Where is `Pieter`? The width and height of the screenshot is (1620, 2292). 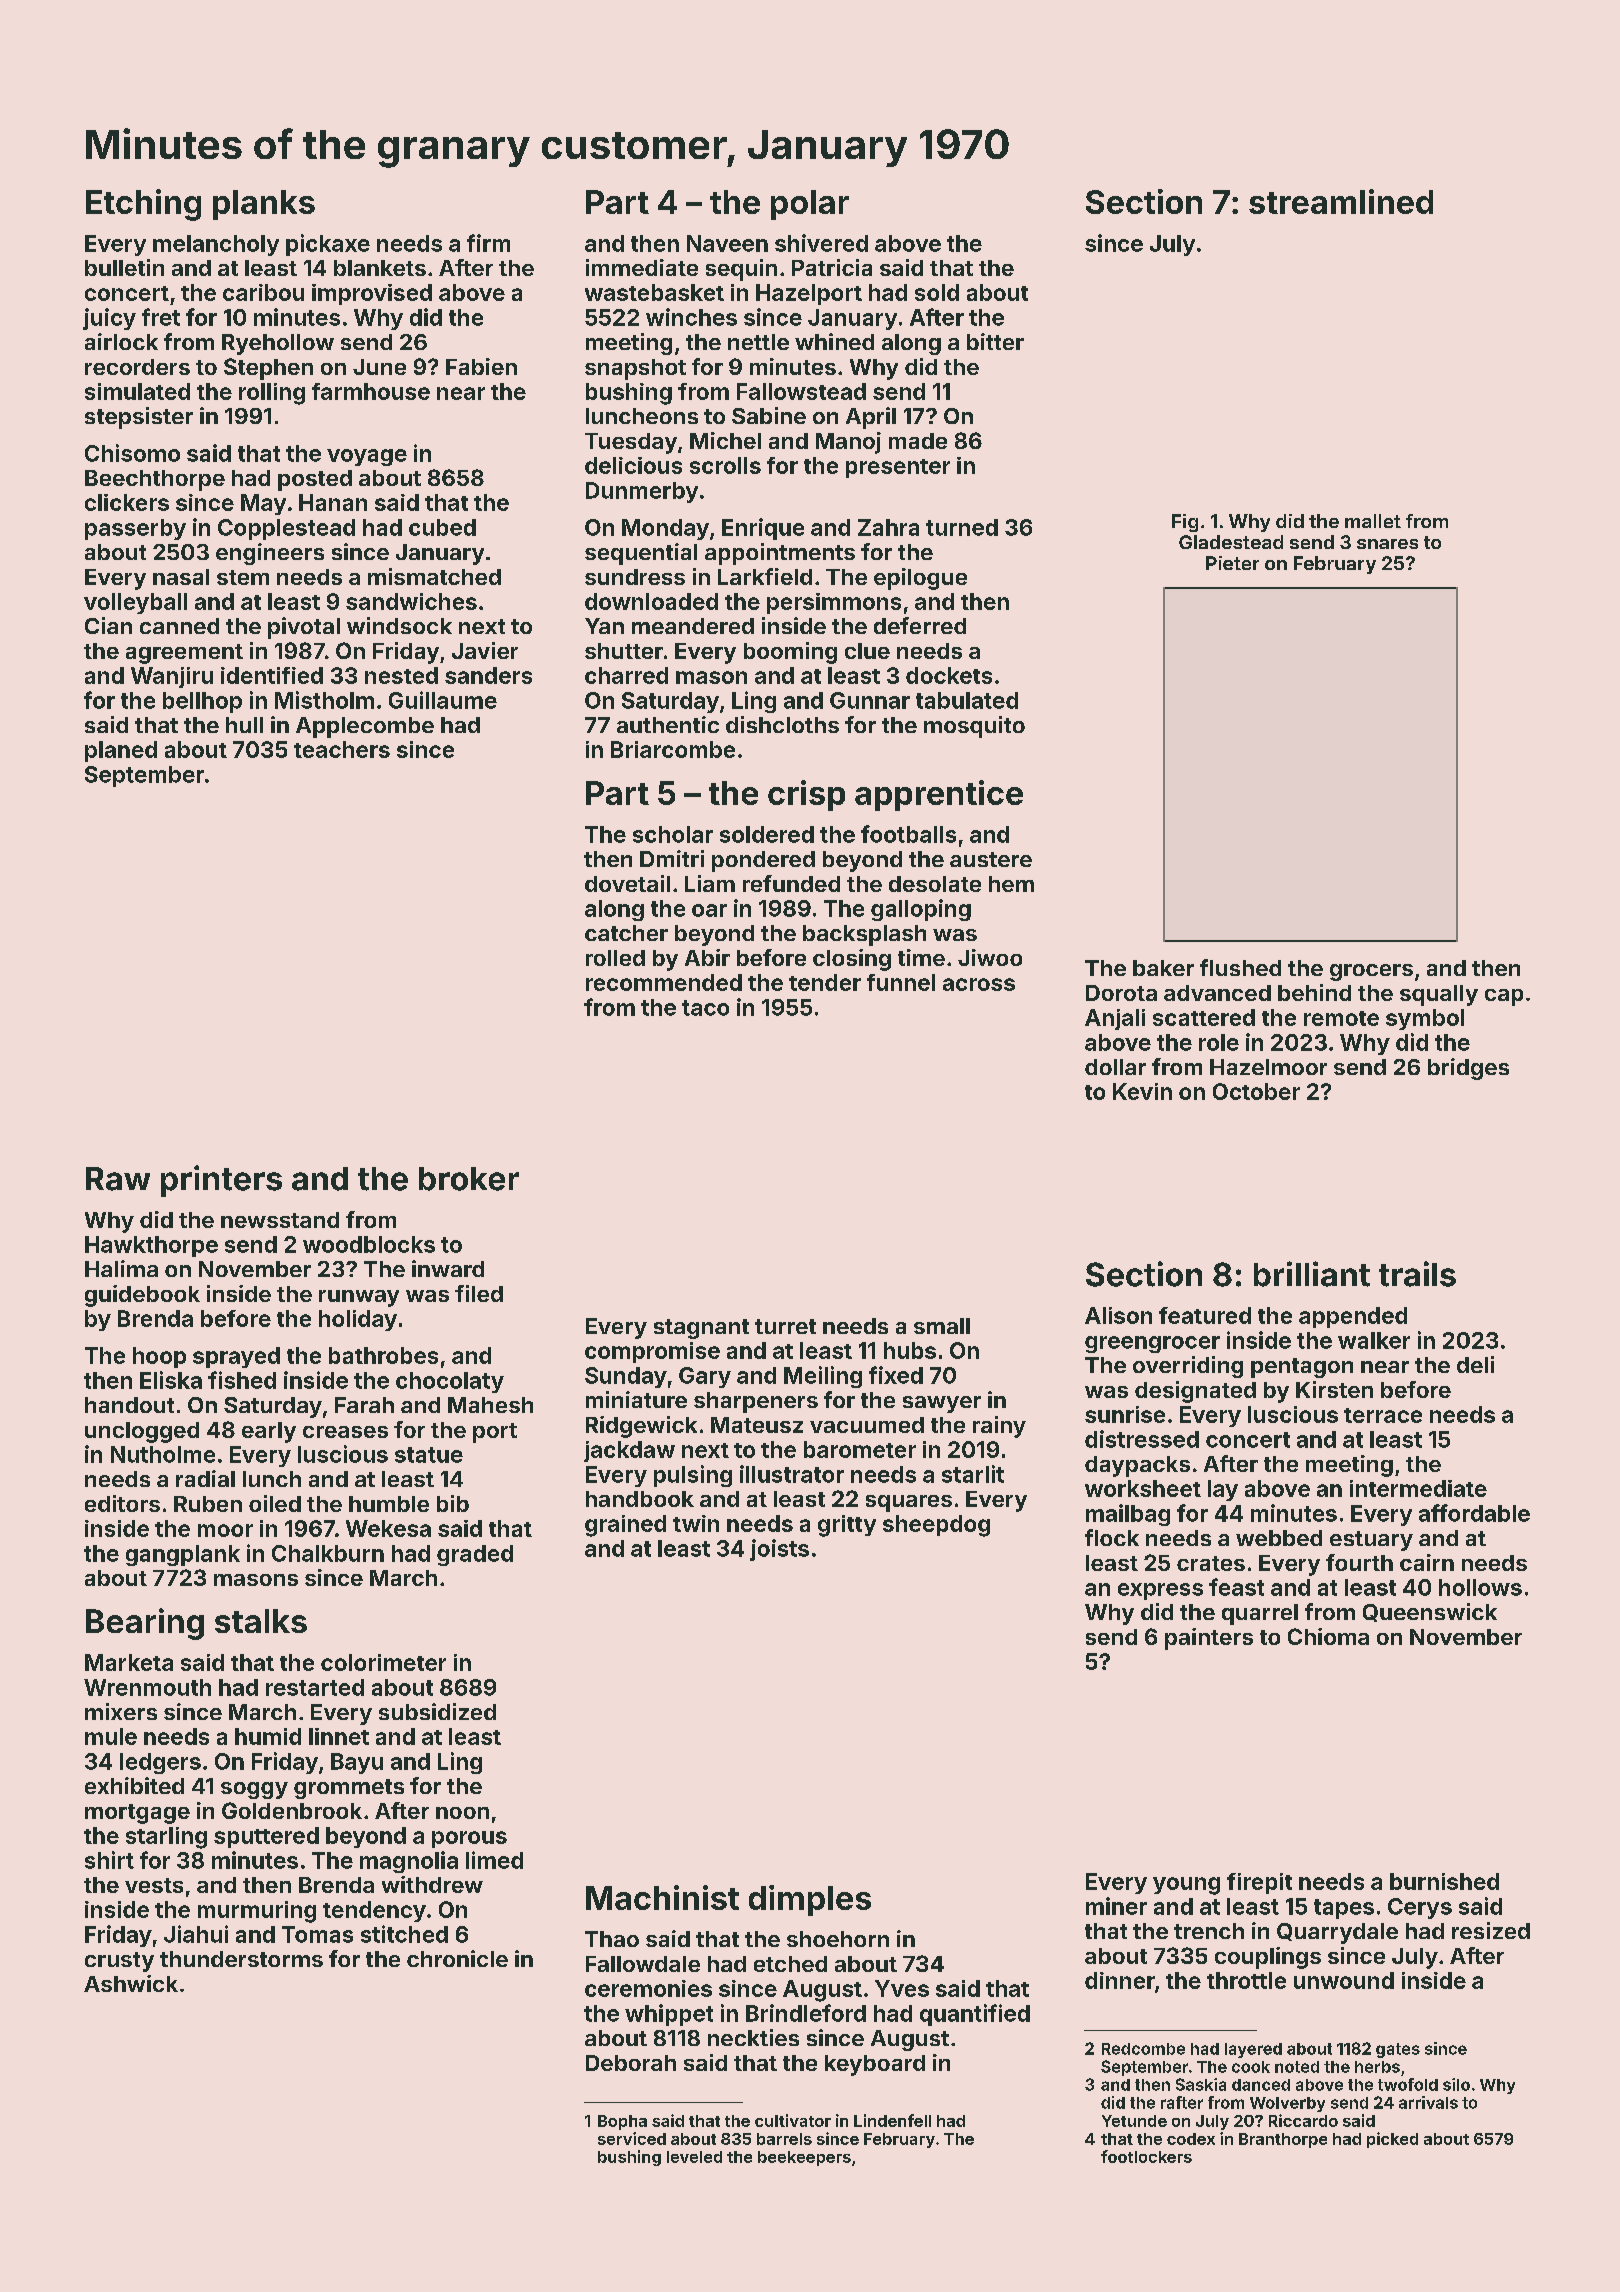
Pieter is located at coordinates (1232, 563).
